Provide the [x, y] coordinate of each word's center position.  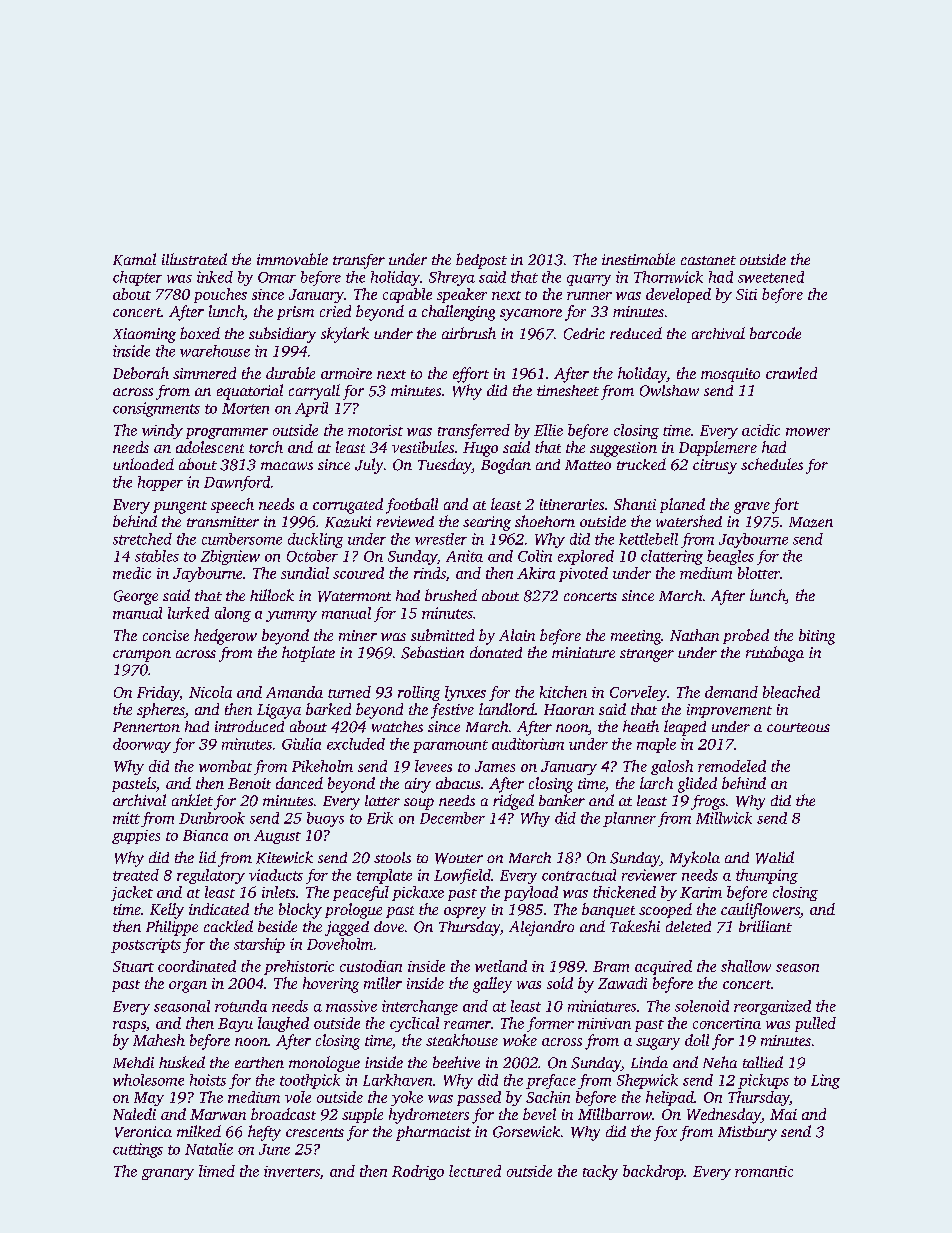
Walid [775, 857]
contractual [579, 875]
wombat [225, 766]
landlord [507, 709]
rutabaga [775, 654]
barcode [775, 333]
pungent [180, 507]
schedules [772, 464]
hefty [264, 1133]
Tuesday [445, 466]
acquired [663, 967]
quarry [589, 280]
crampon [142, 656]
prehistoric [299, 967]
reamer [467, 1025]
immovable [292, 259]
